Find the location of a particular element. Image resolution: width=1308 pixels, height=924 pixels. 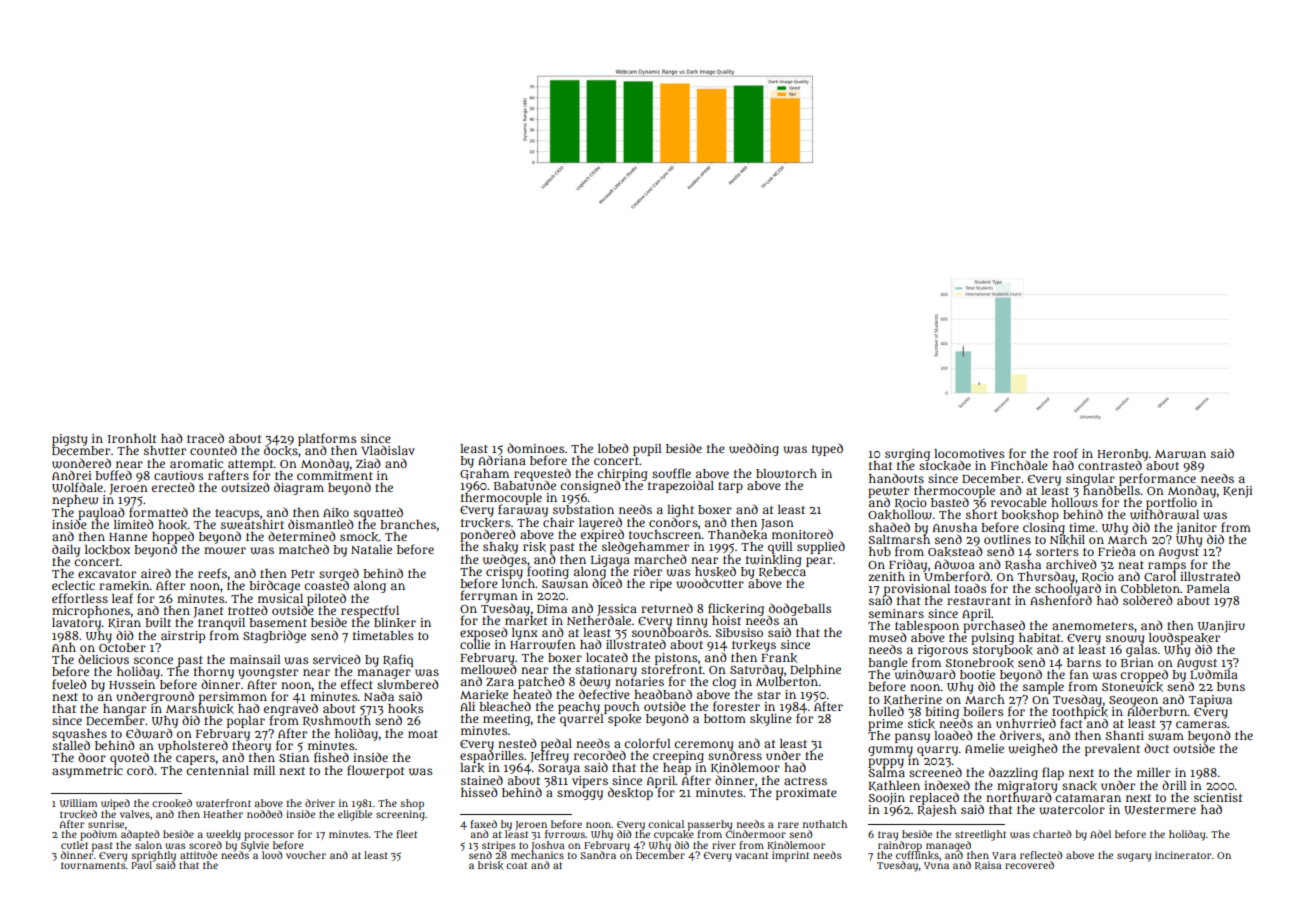

Yuna is located at coordinates (936, 865).
